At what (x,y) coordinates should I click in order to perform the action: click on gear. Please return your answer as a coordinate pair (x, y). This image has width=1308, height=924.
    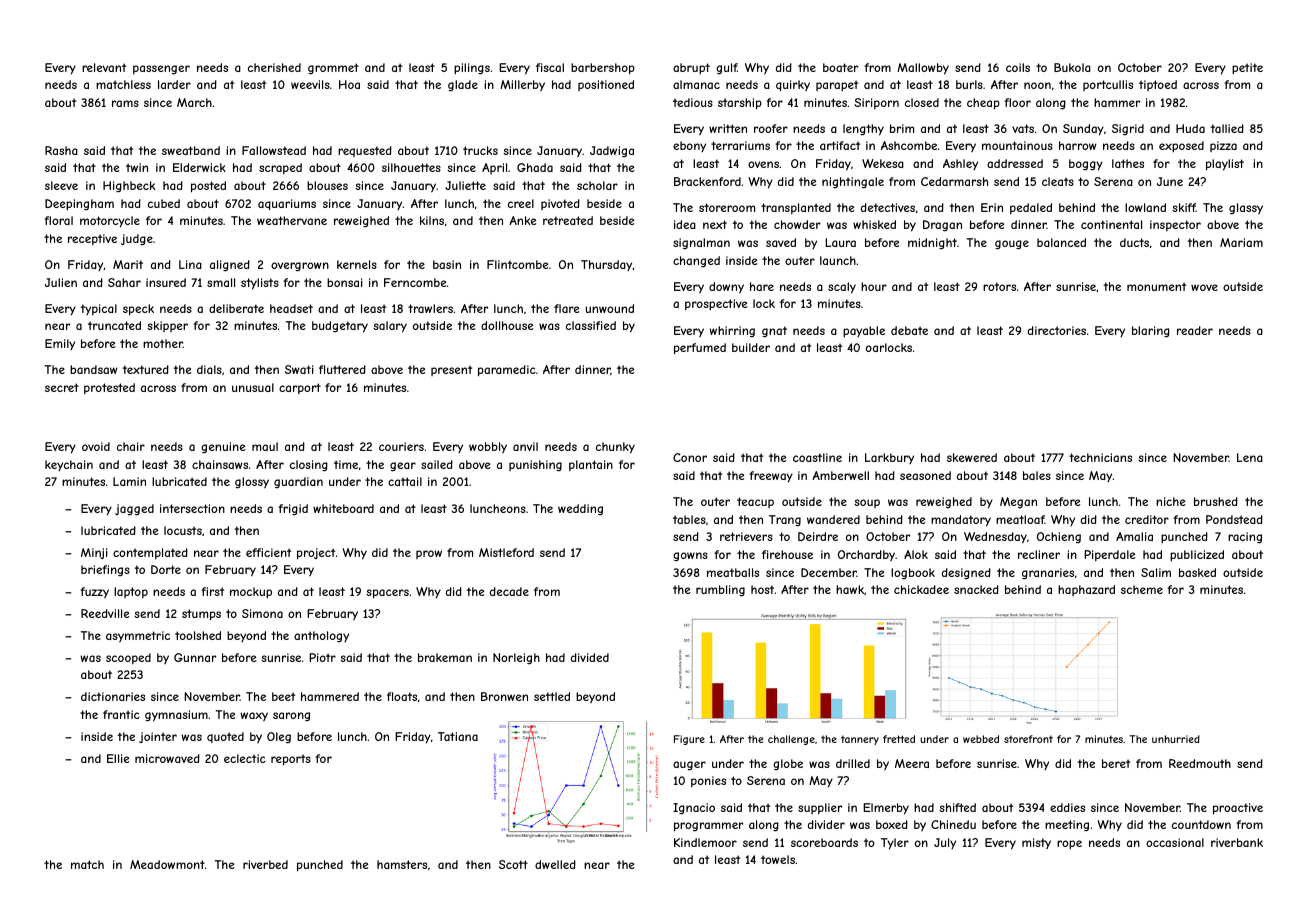
    Looking at the image, I should click on (403, 466).
